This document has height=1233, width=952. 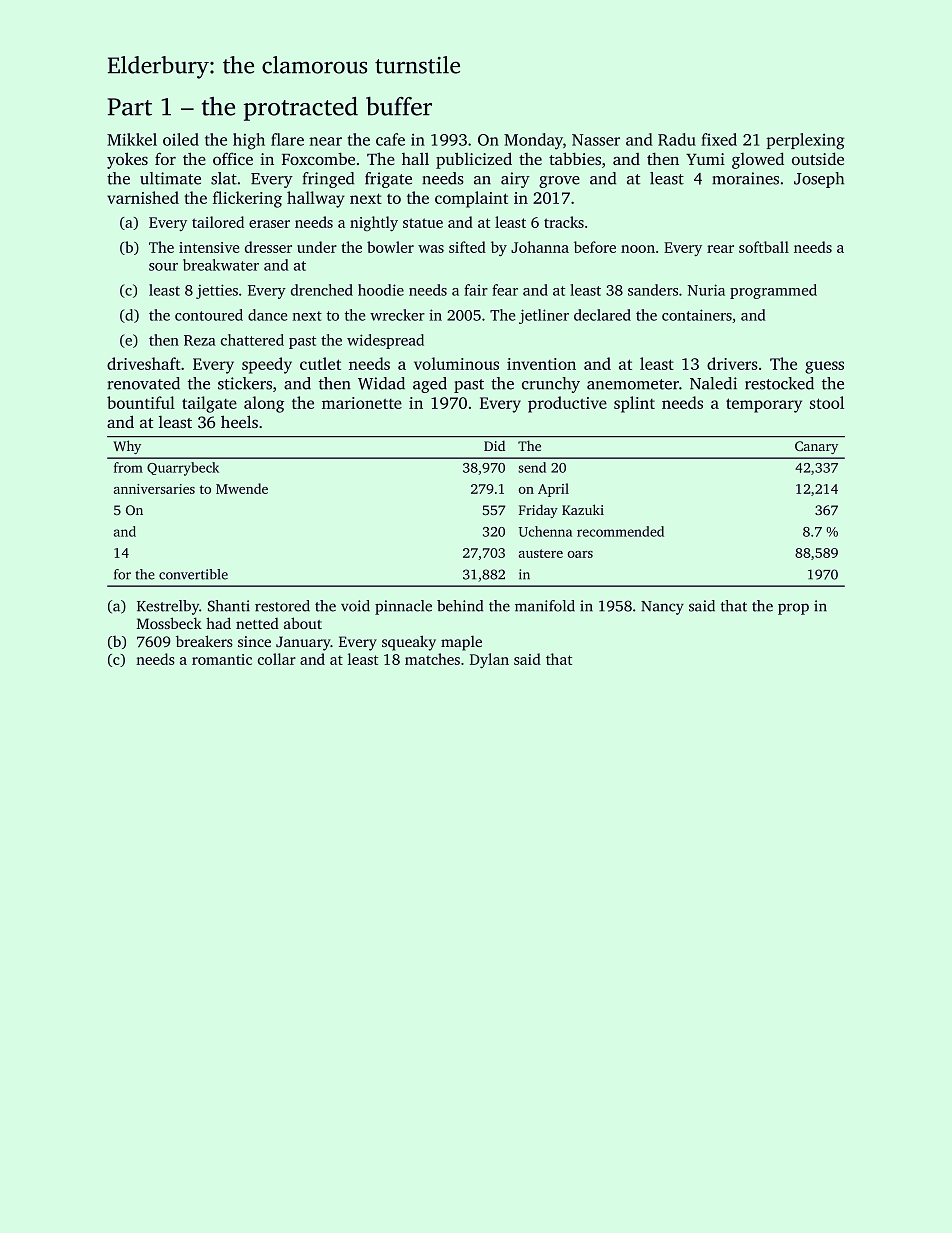 I want to click on frigate, so click(x=388, y=180).
